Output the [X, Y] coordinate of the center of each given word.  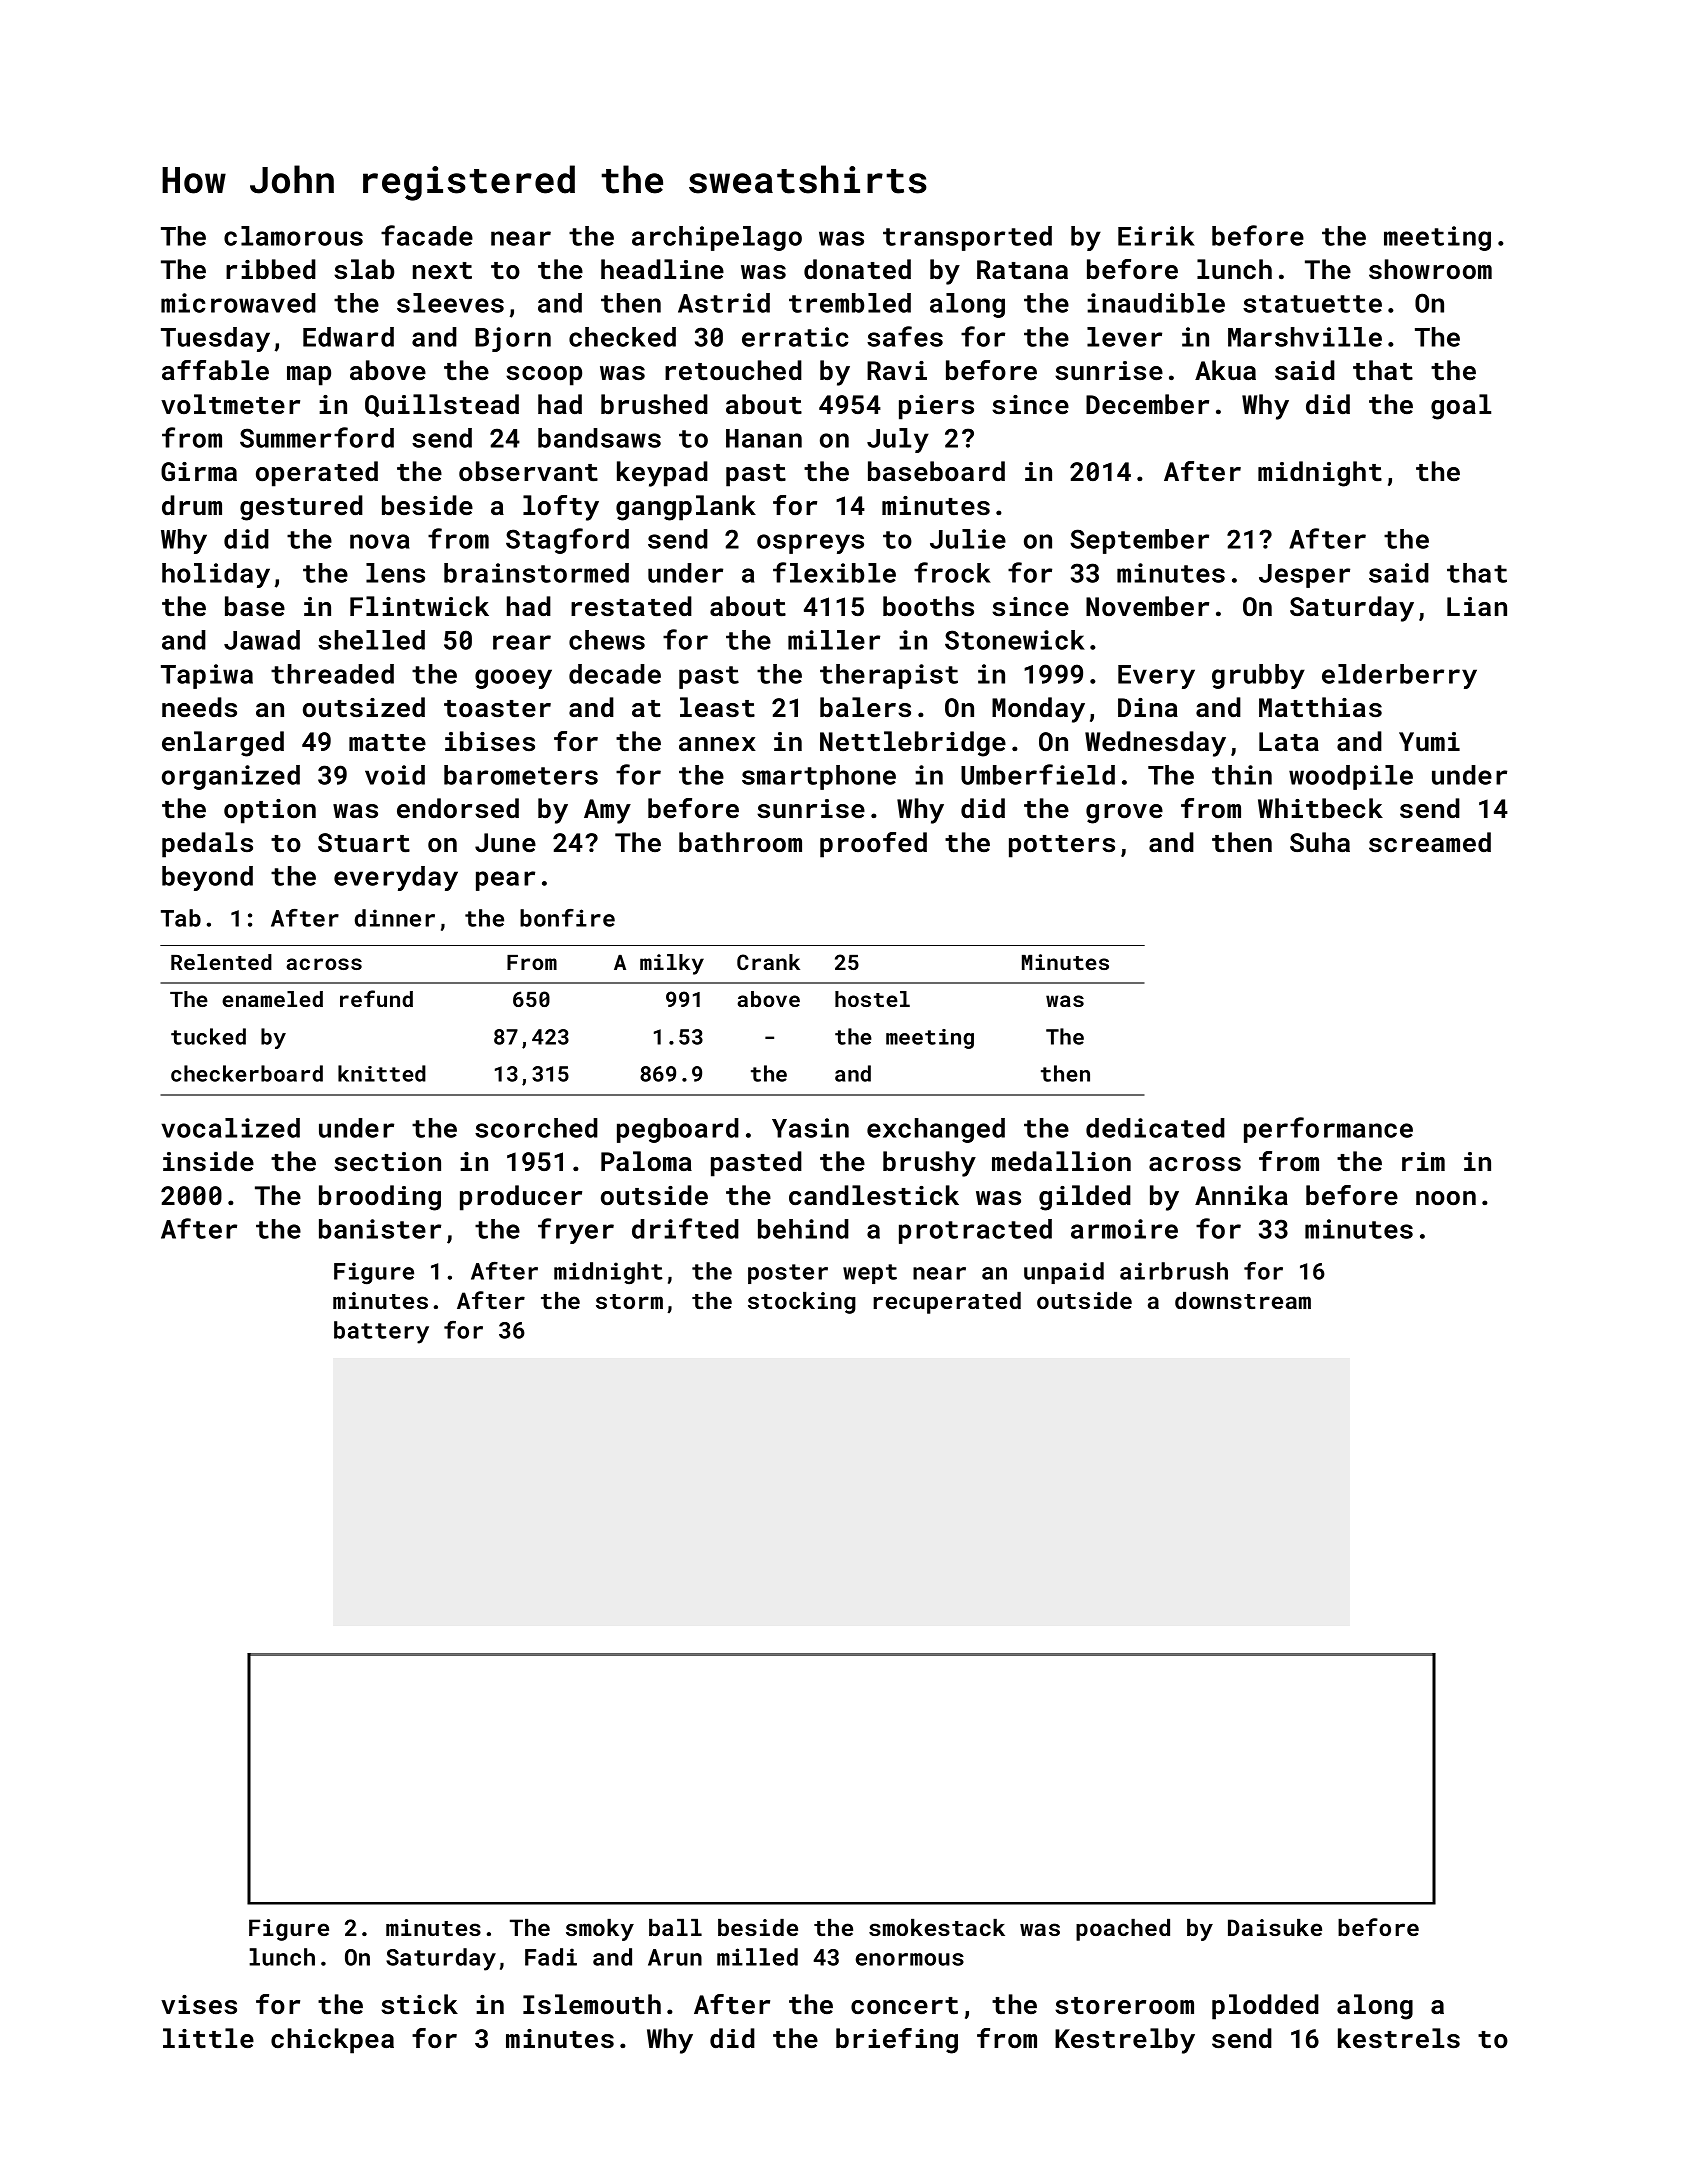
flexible [834, 572]
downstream [1243, 1300]
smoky [600, 1930]
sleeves [450, 303]
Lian [1477, 606]
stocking [802, 1303]
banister [380, 1229]
